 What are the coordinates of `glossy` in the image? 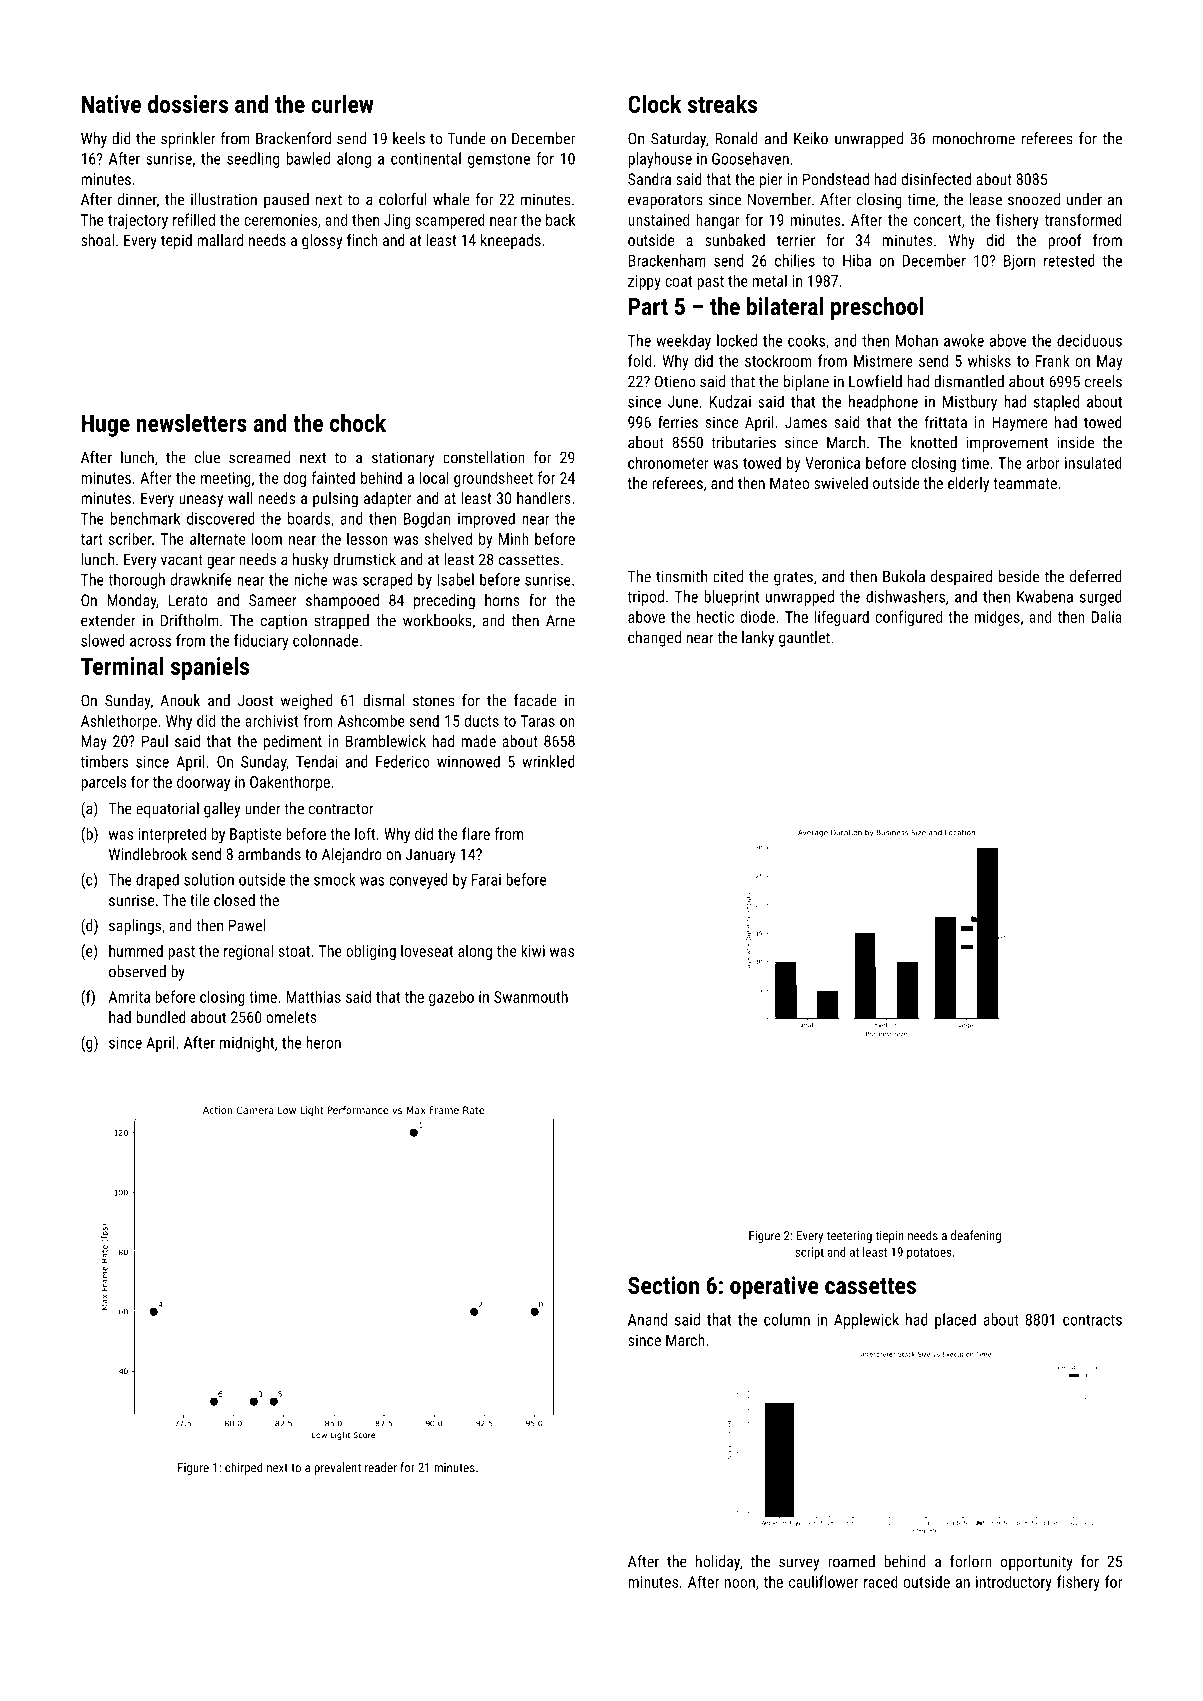 It's located at (322, 242).
